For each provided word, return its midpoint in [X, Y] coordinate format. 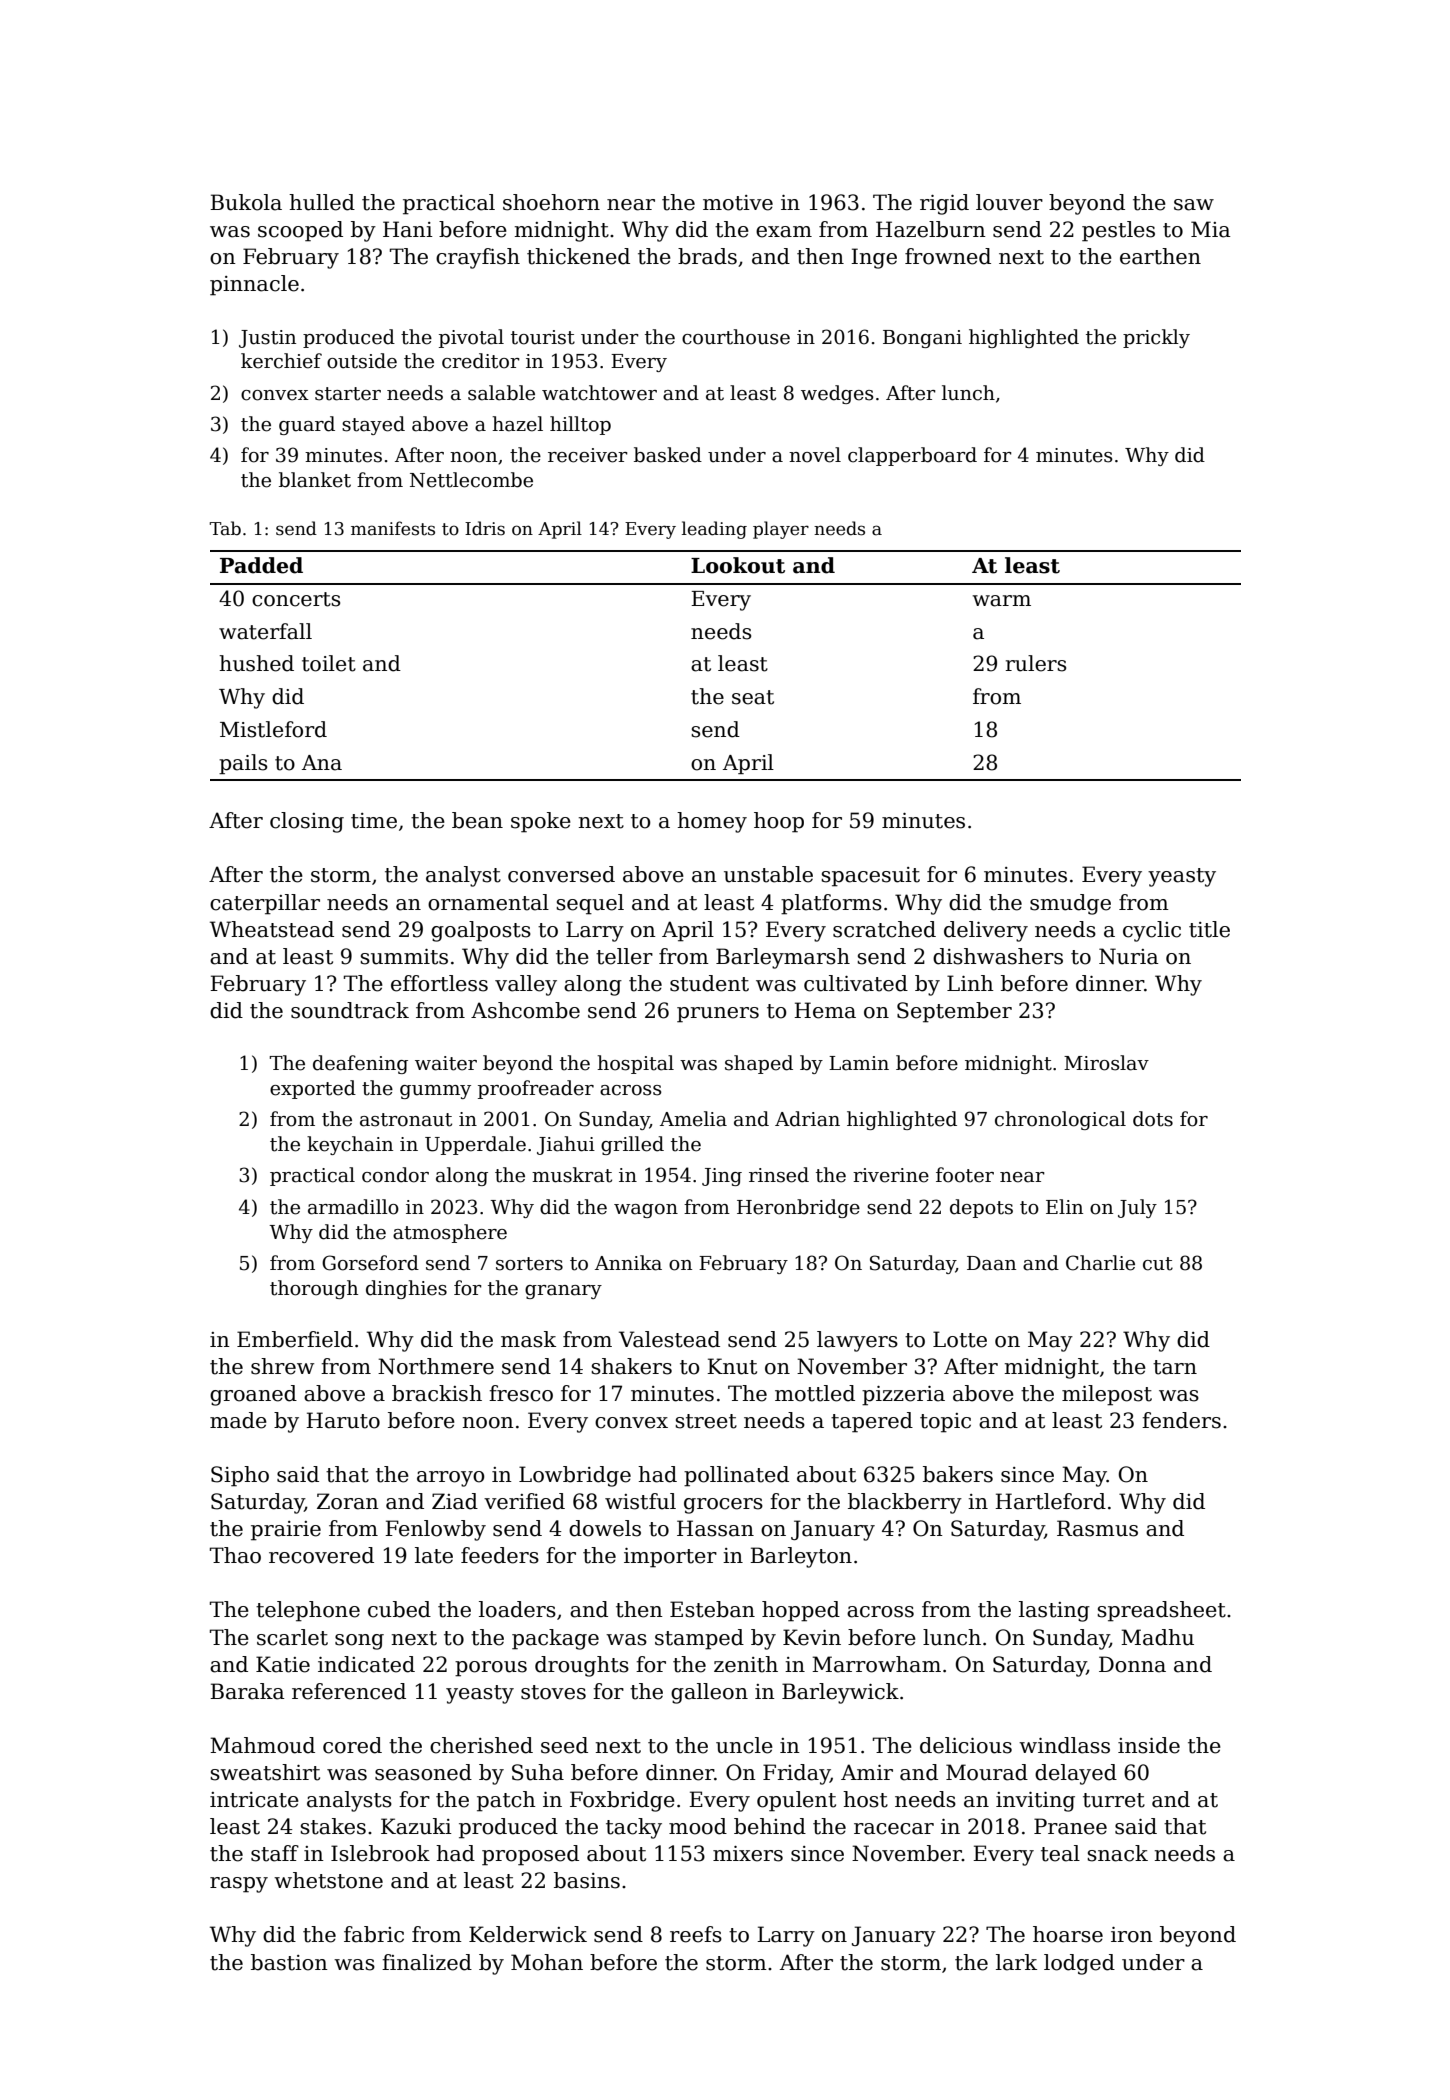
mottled [815, 1393]
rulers [1036, 663]
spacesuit [870, 877]
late [434, 1555]
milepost [1107, 1395]
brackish [437, 1393]
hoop [779, 822]
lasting [1054, 1611]
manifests [393, 528]
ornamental [488, 902]
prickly [1156, 338]
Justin [267, 339]
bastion [289, 1962]
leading [714, 530]
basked [668, 455]
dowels [605, 1528]
